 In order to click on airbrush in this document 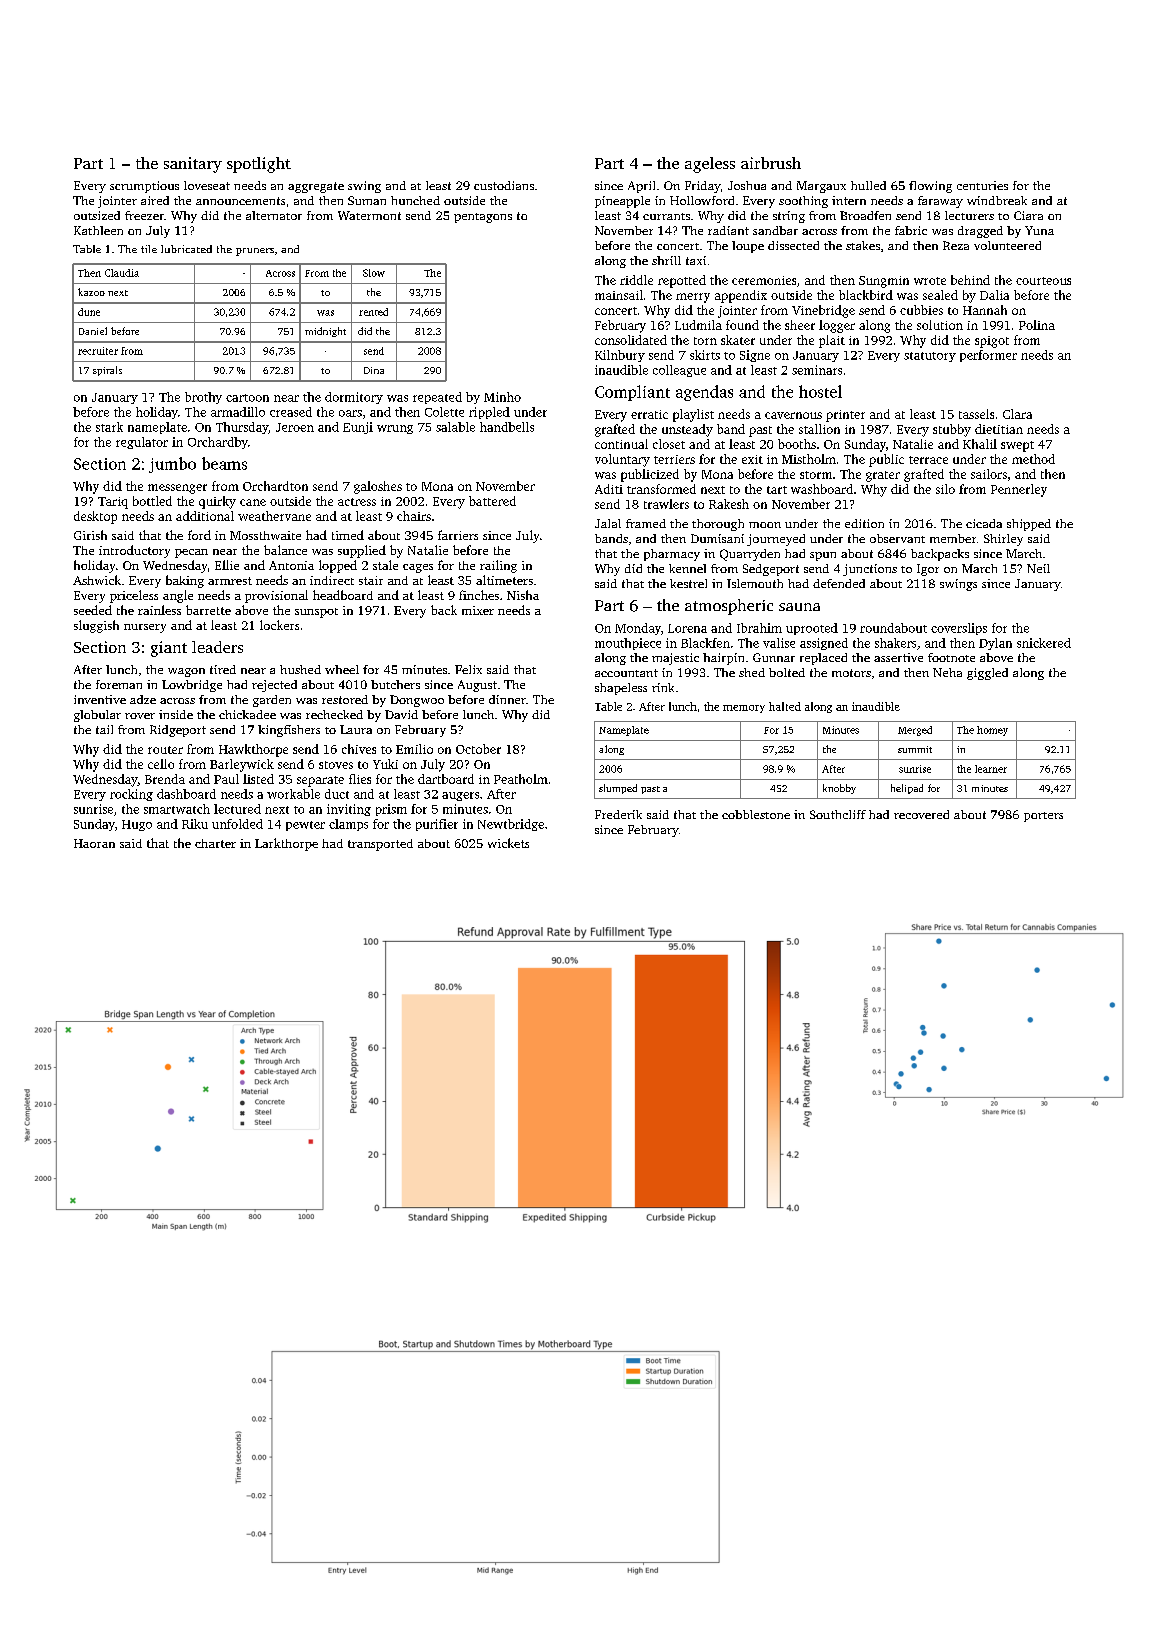, I will do `click(771, 163)`.
